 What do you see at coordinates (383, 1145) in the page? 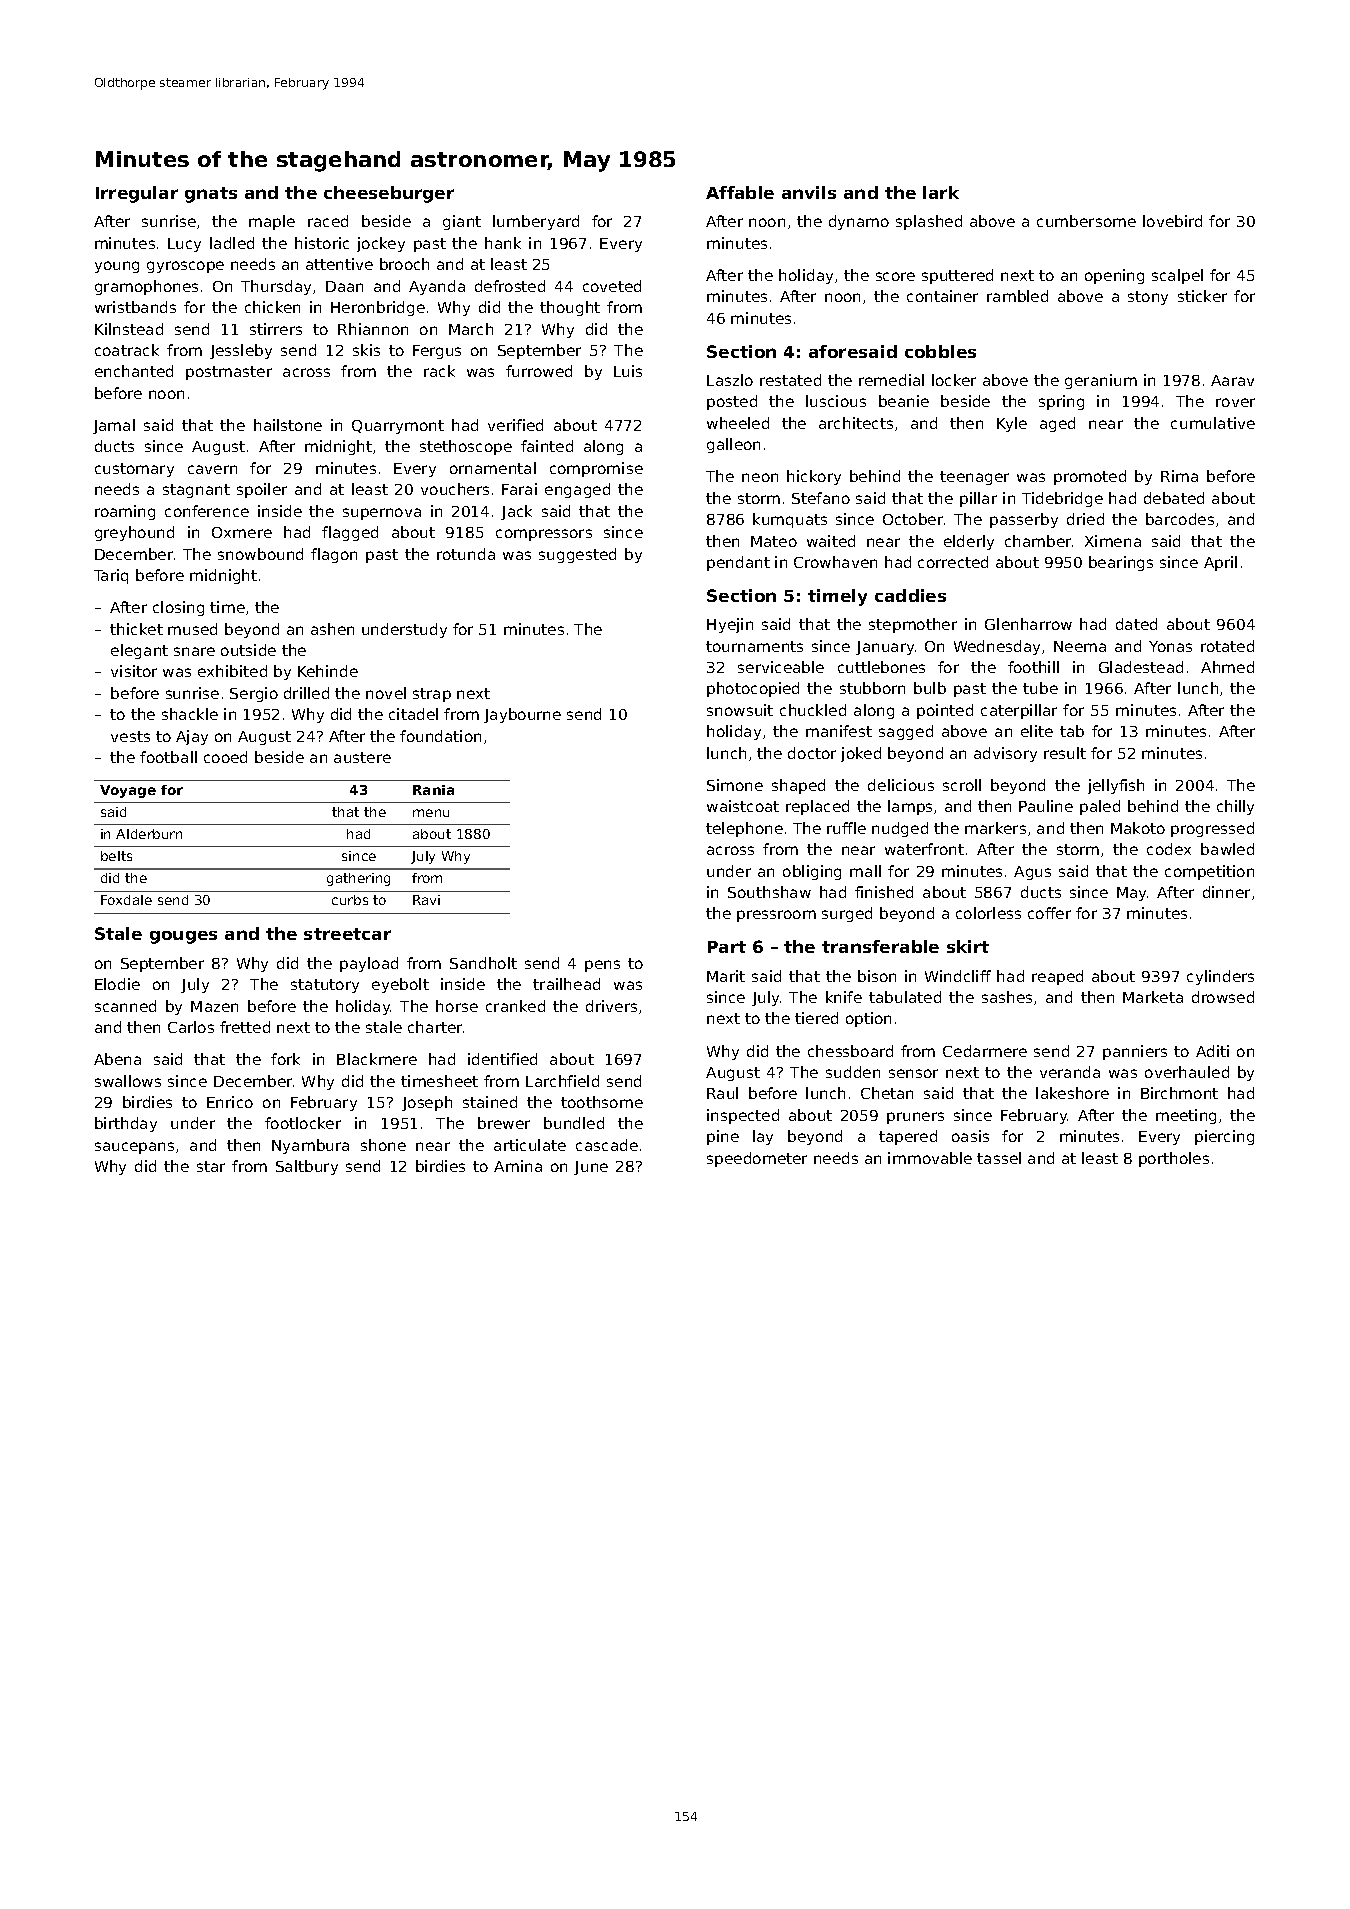
I see `shone` at bounding box center [383, 1145].
